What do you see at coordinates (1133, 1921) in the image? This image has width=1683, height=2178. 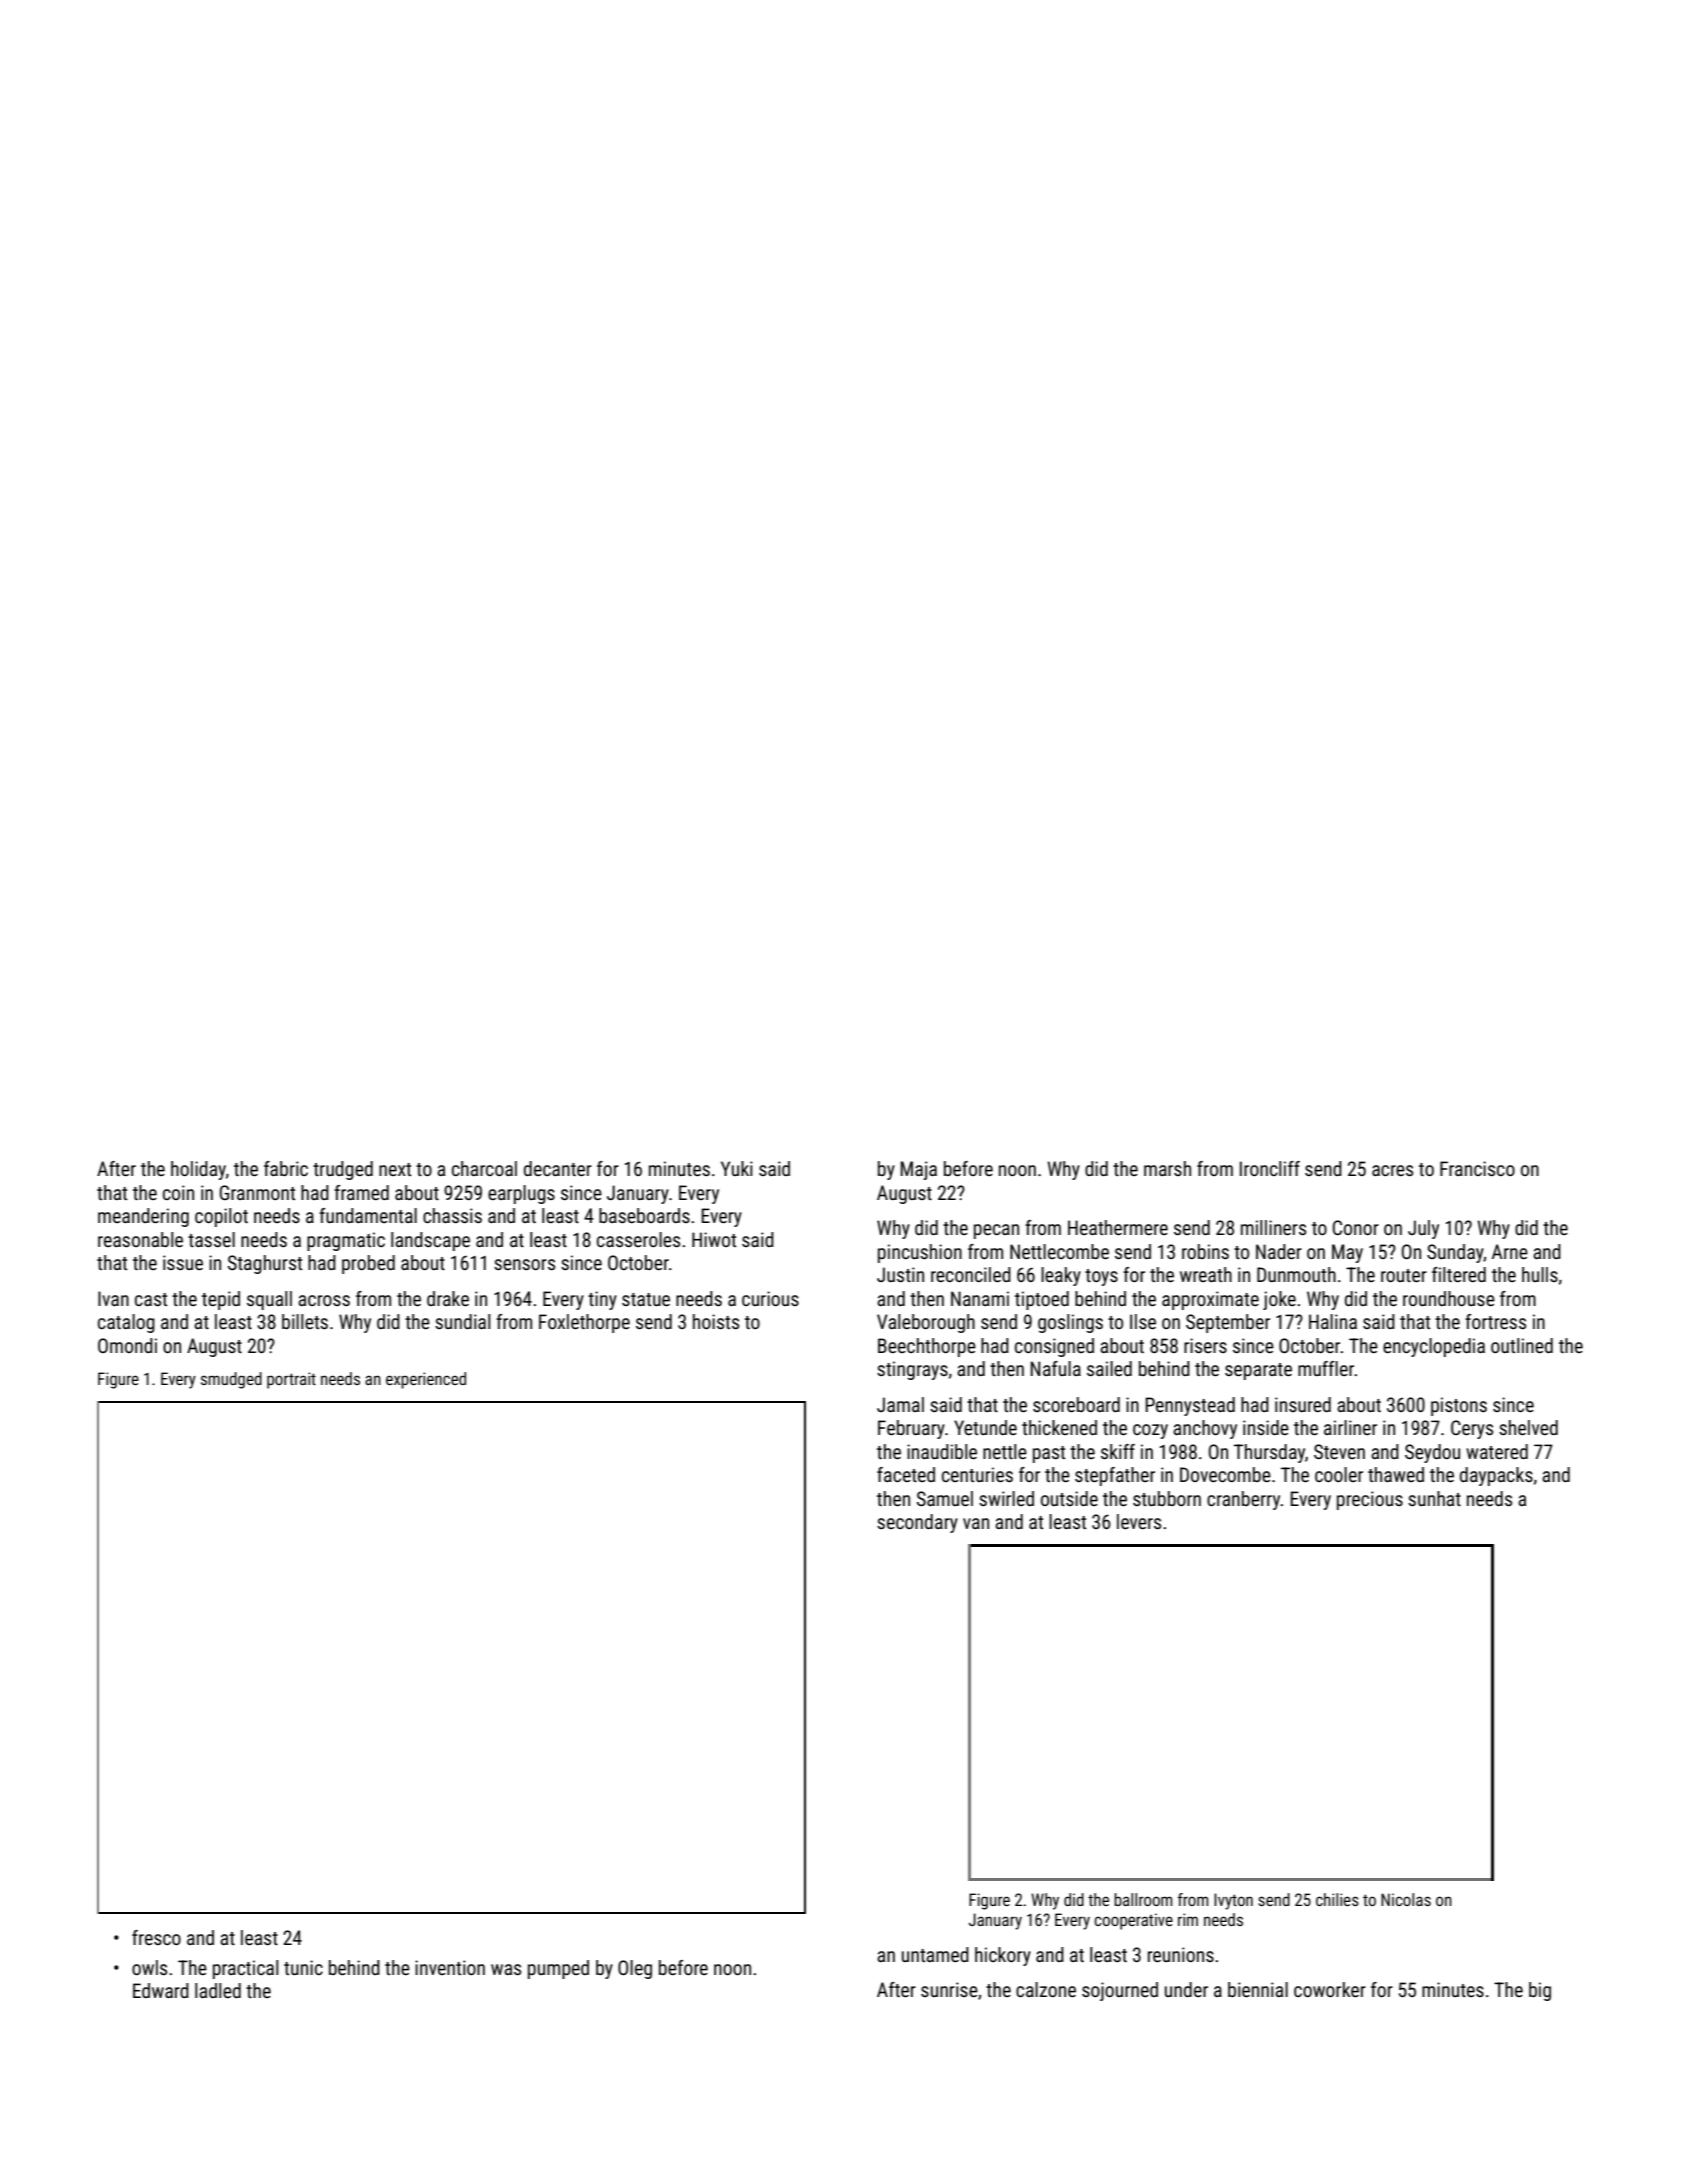 I see `cooperative` at bounding box center [1133, 1921].
